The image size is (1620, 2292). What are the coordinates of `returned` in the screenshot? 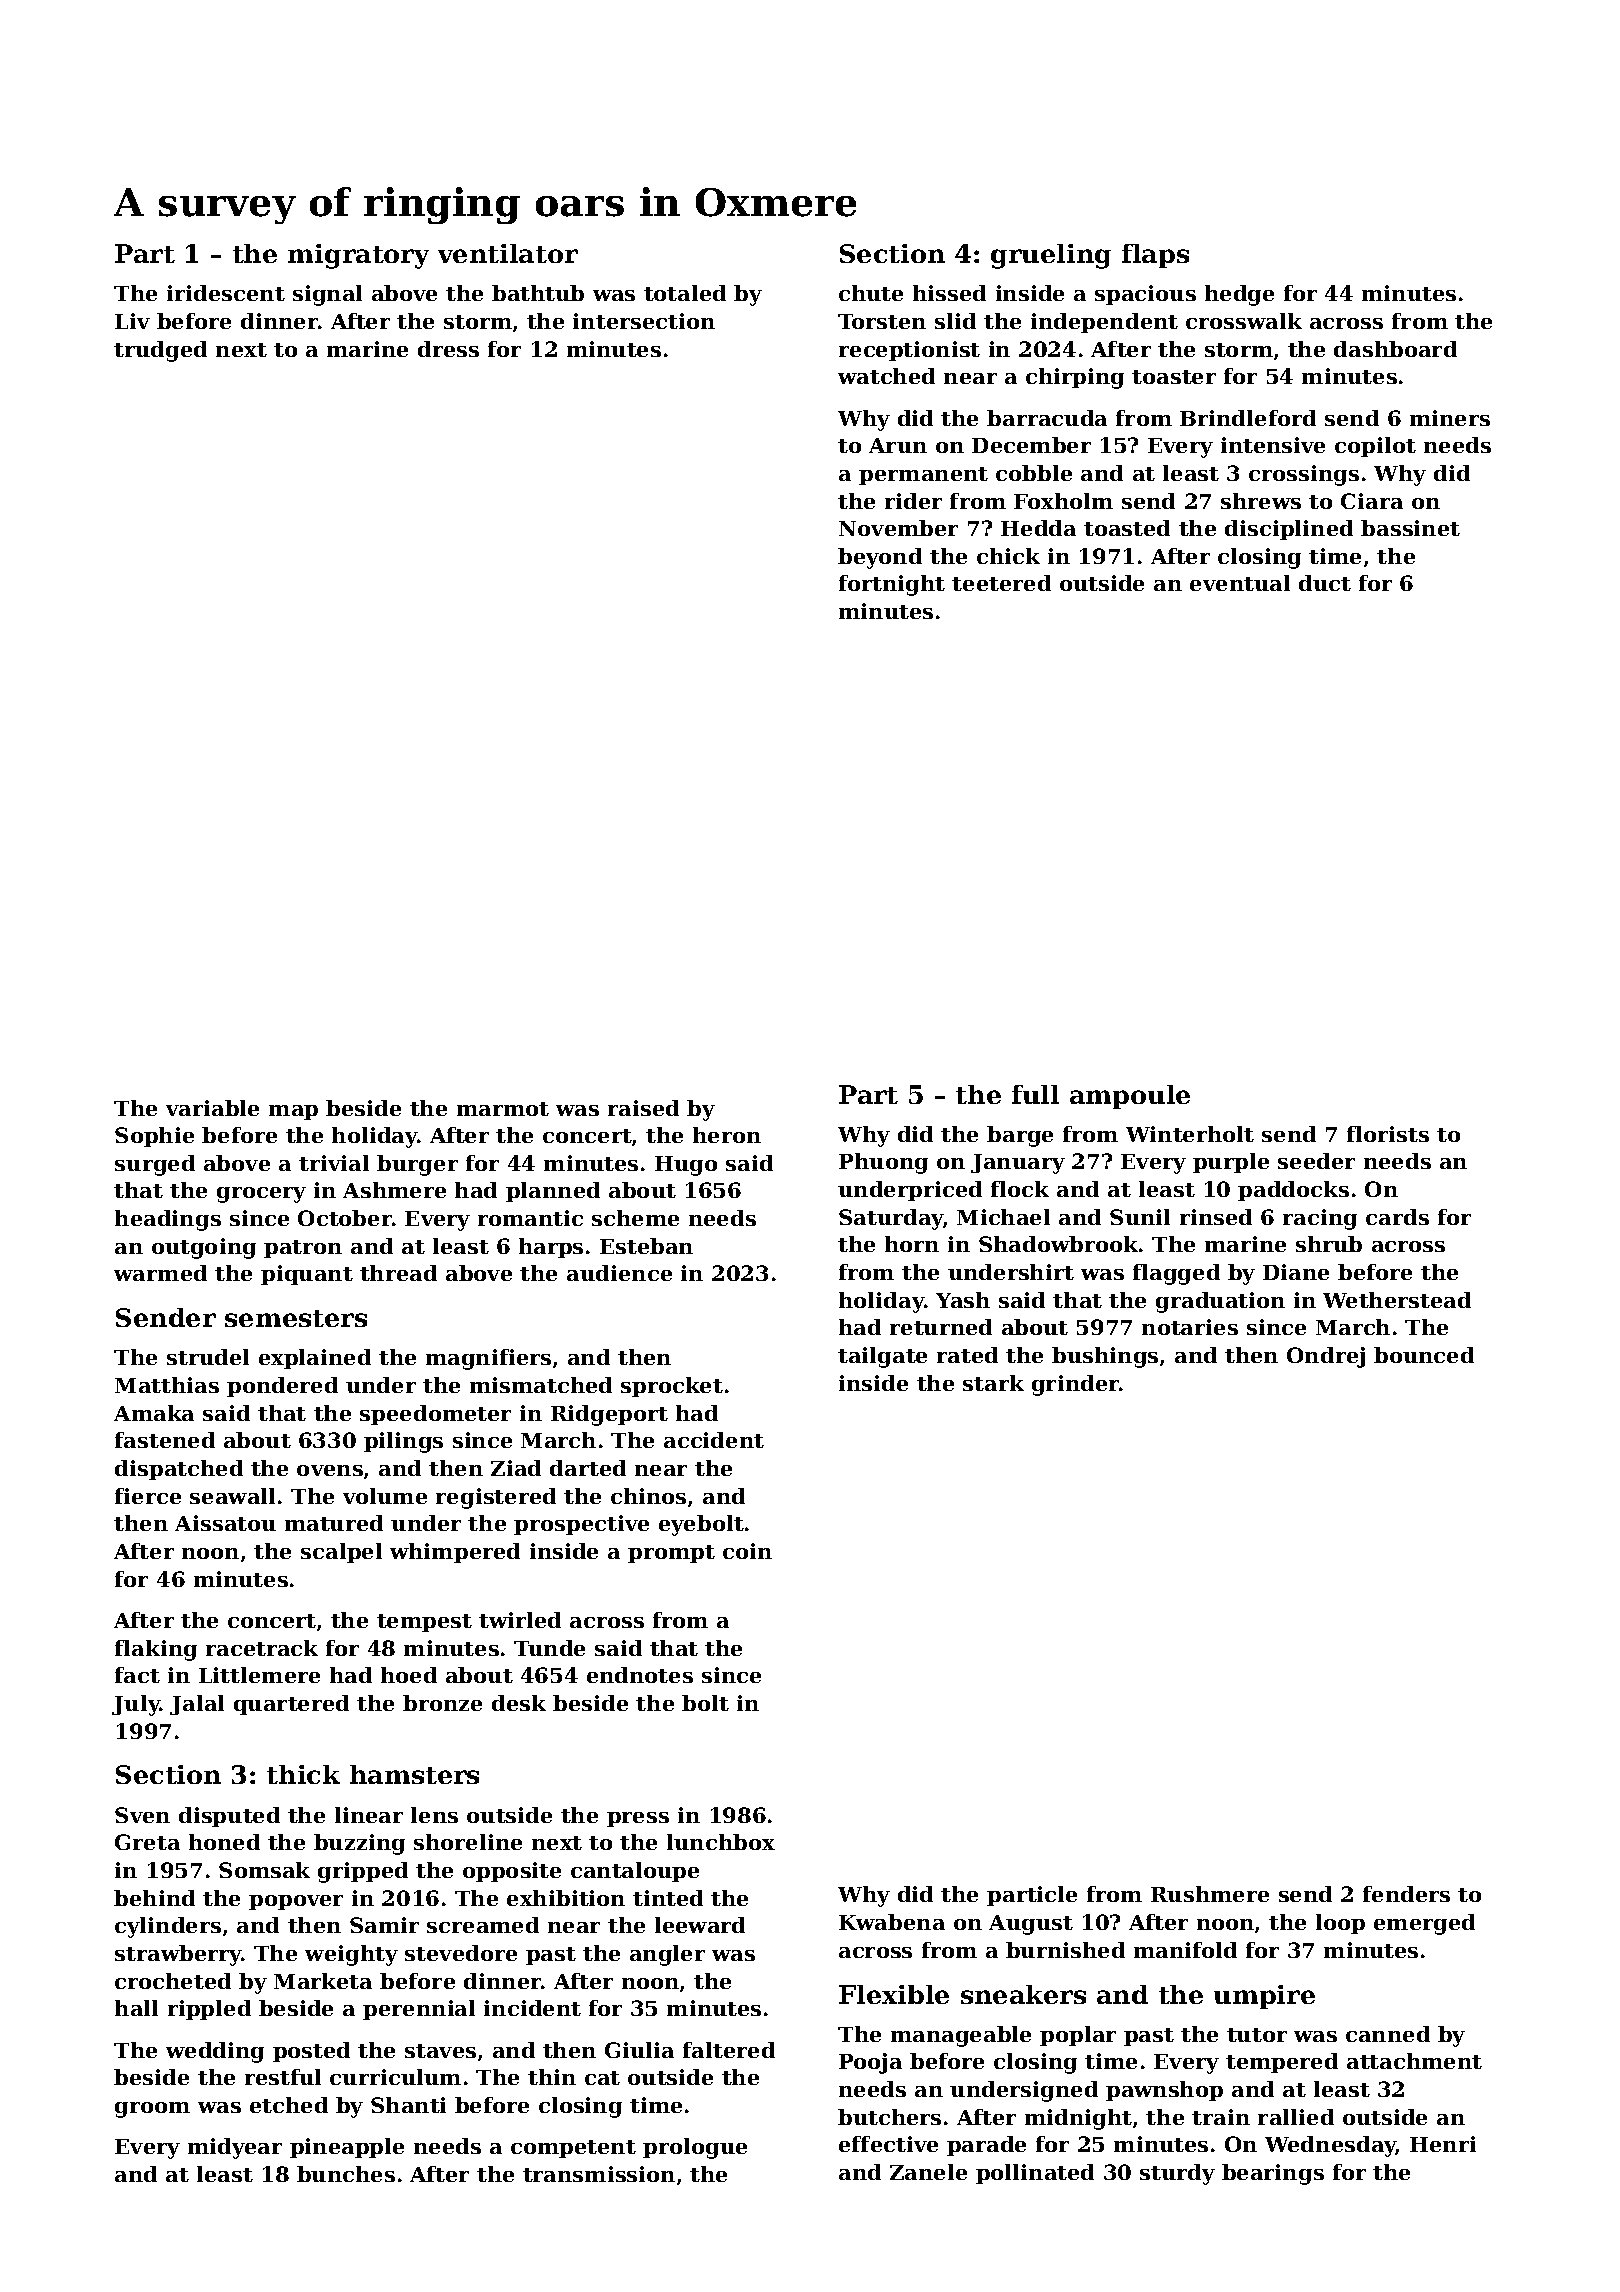 It's located at (941, 1327).
